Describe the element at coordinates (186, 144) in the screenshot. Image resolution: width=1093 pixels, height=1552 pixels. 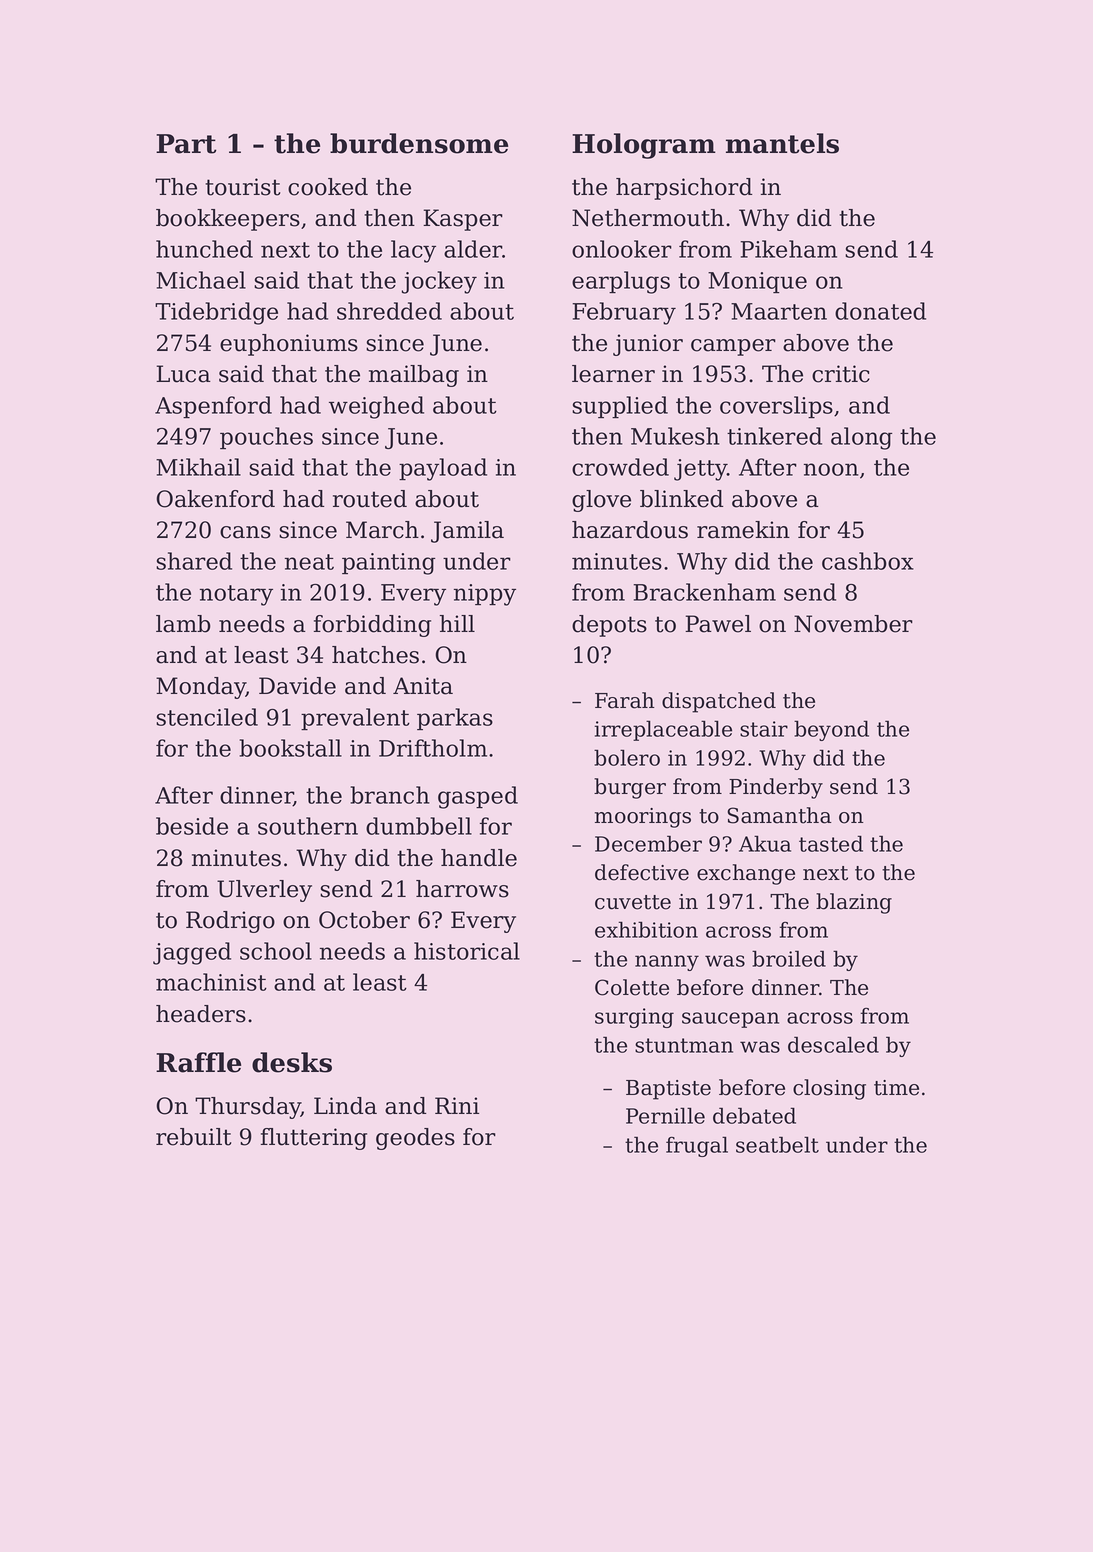
I see `Part` at that location.
